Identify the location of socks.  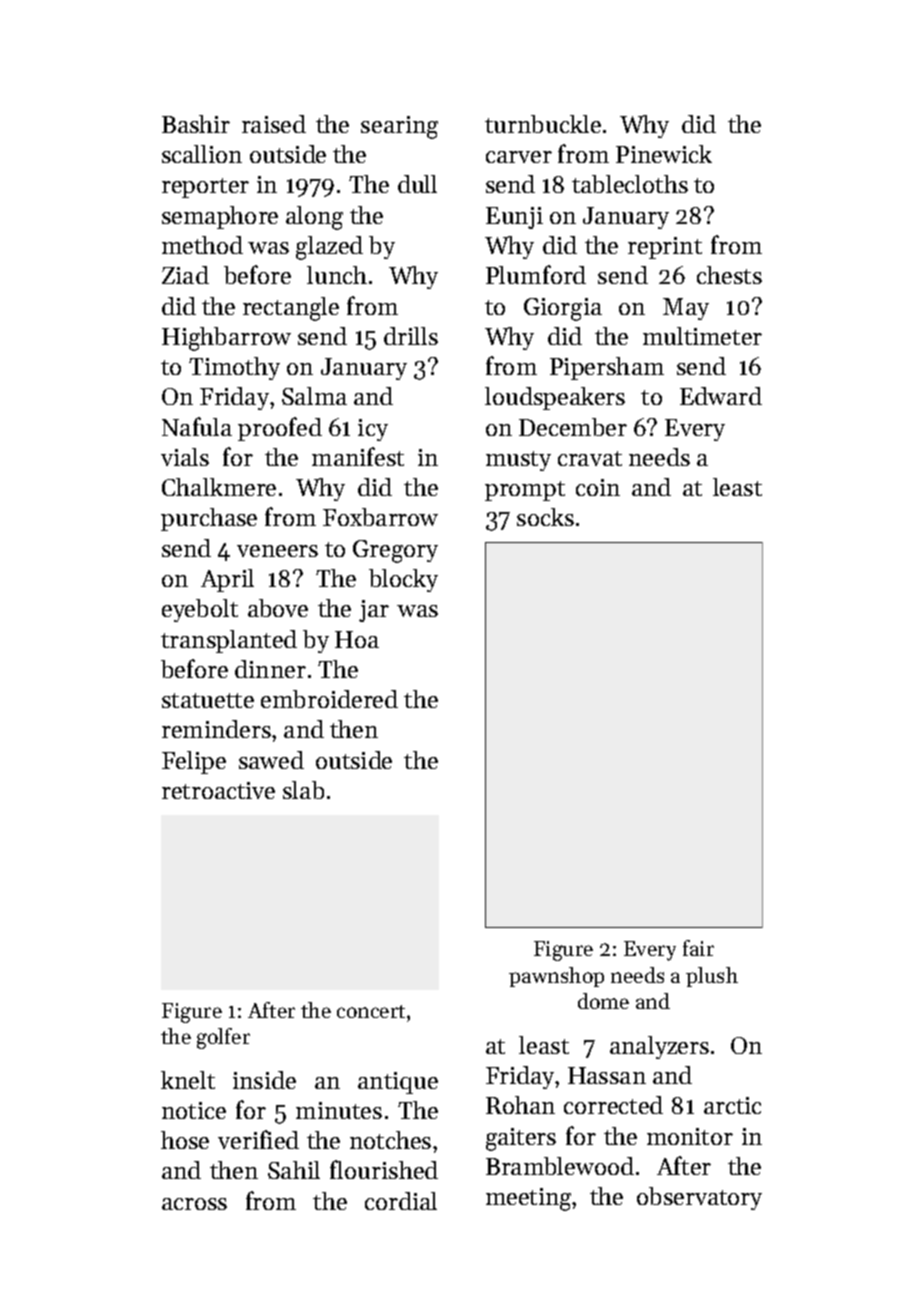
(545, 517).
